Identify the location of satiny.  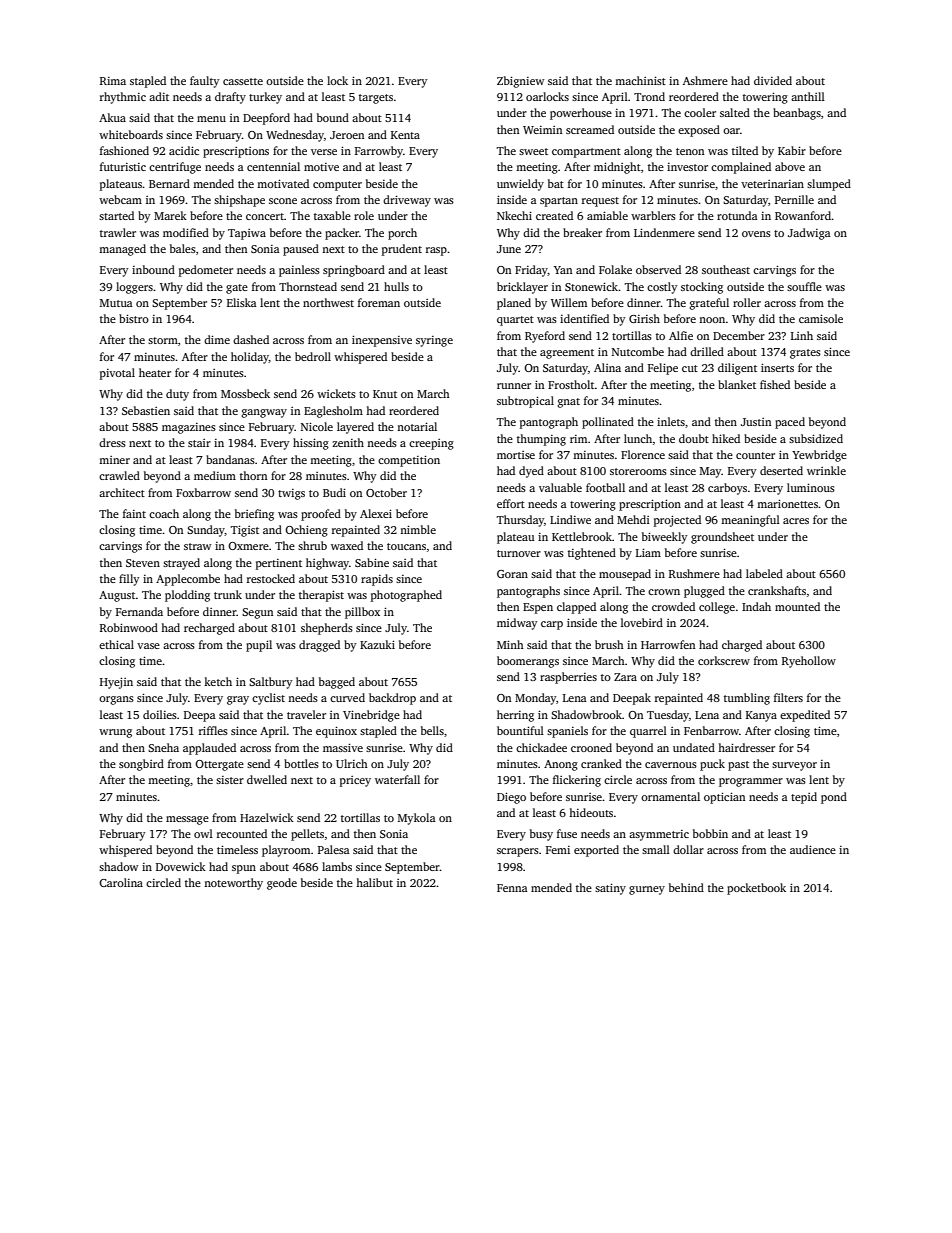
(610, 889).
